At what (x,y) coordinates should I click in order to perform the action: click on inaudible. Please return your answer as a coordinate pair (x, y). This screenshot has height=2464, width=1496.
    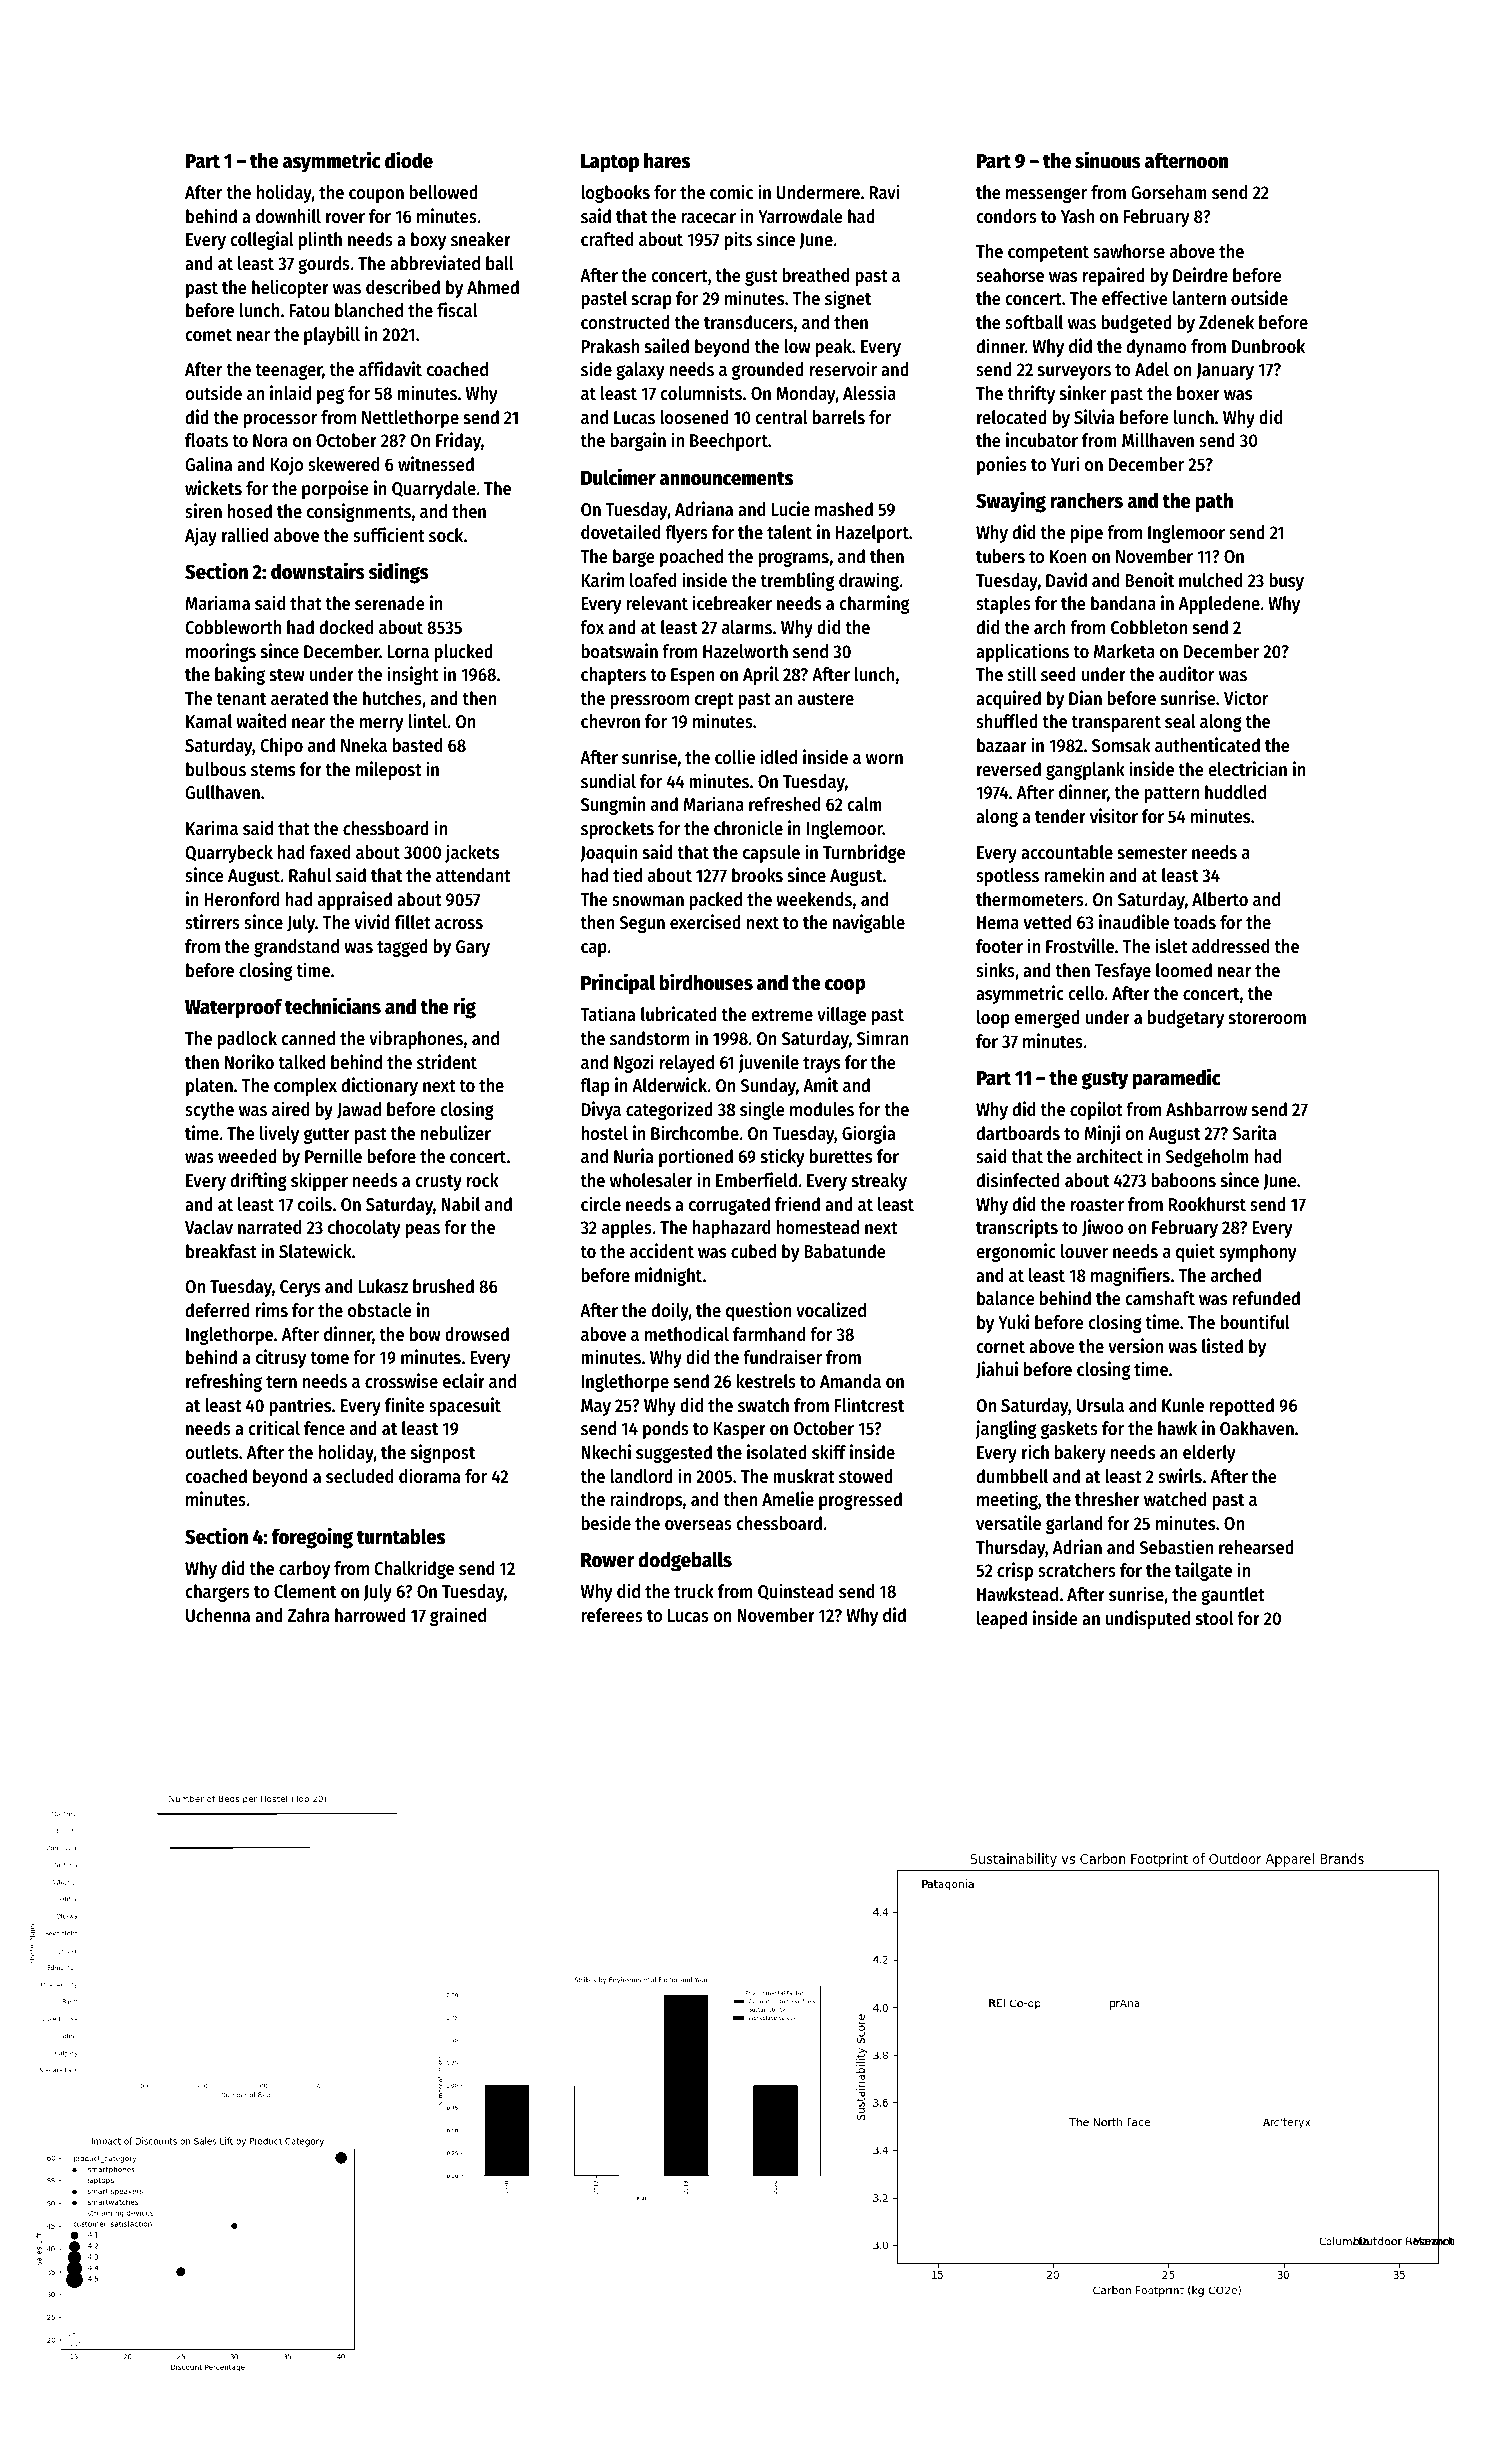
    Looking at the image, I should click on (1134, 921).
